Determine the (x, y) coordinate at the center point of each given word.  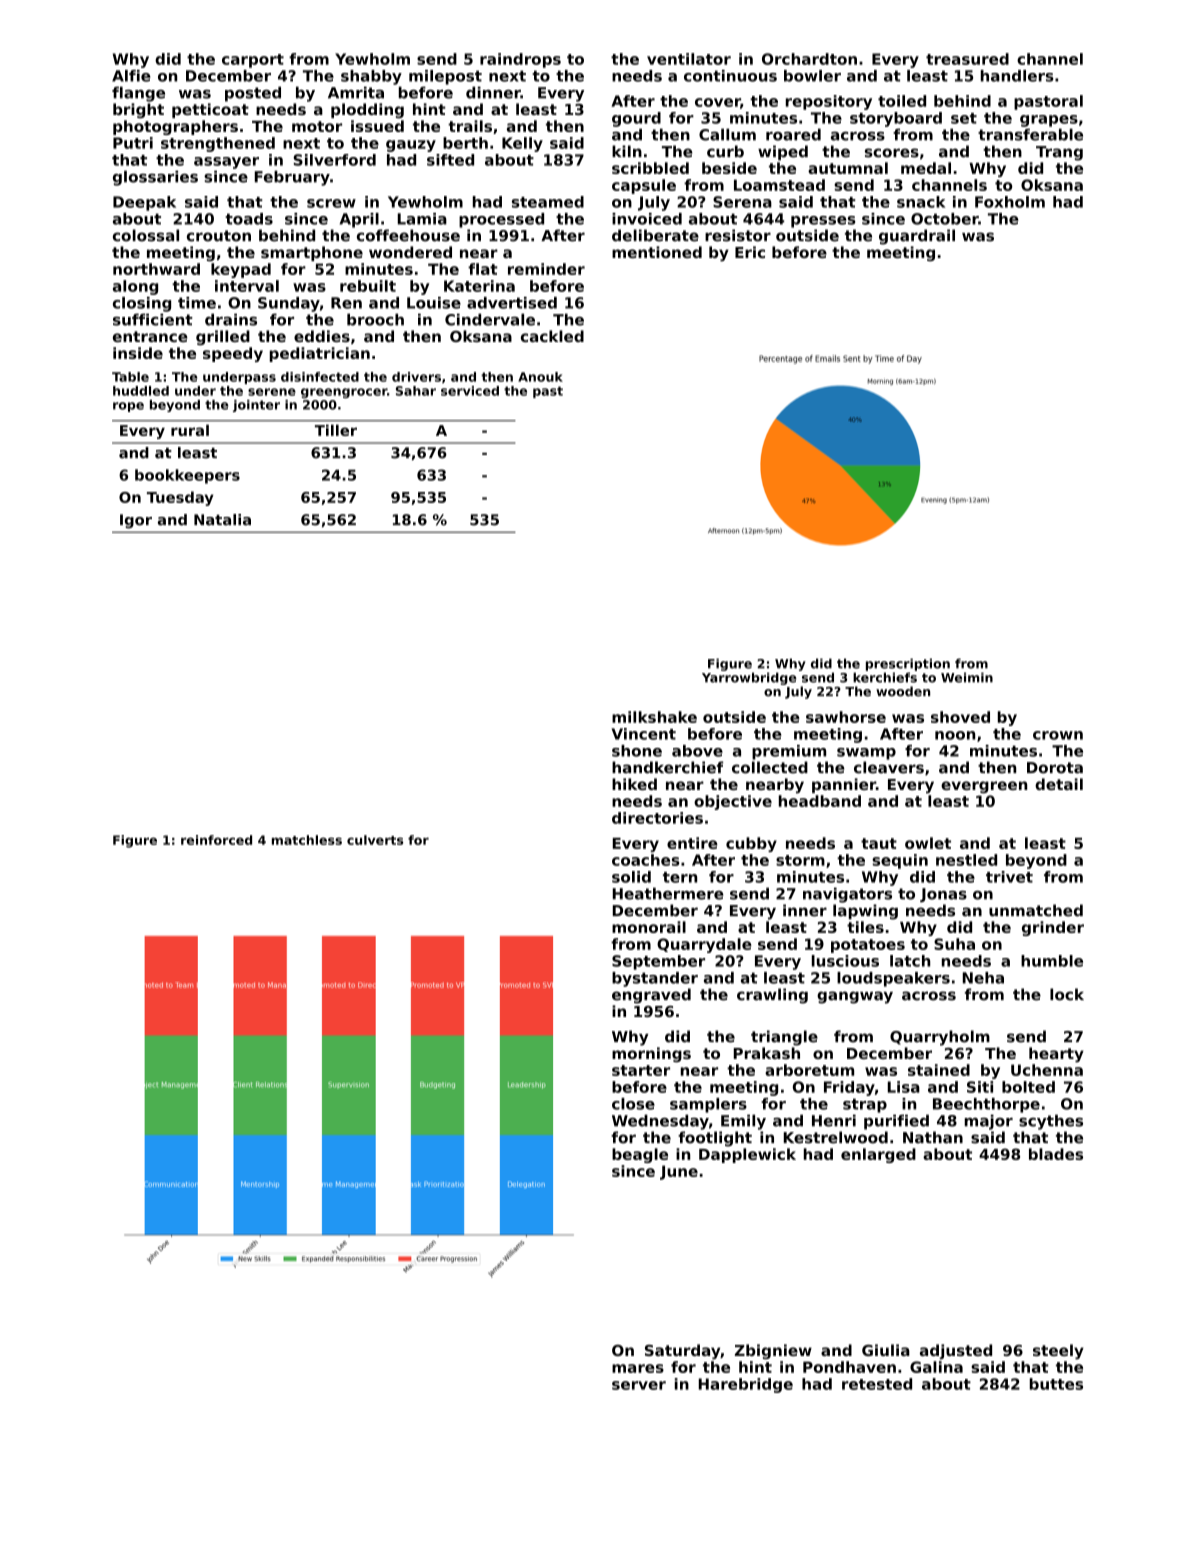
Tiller (336, 430)
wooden (903, 691)
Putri (133, 143)
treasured (967, 59)
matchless (307, 840)
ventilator (689, 59)
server (639, 1385)
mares (638, 1368)
